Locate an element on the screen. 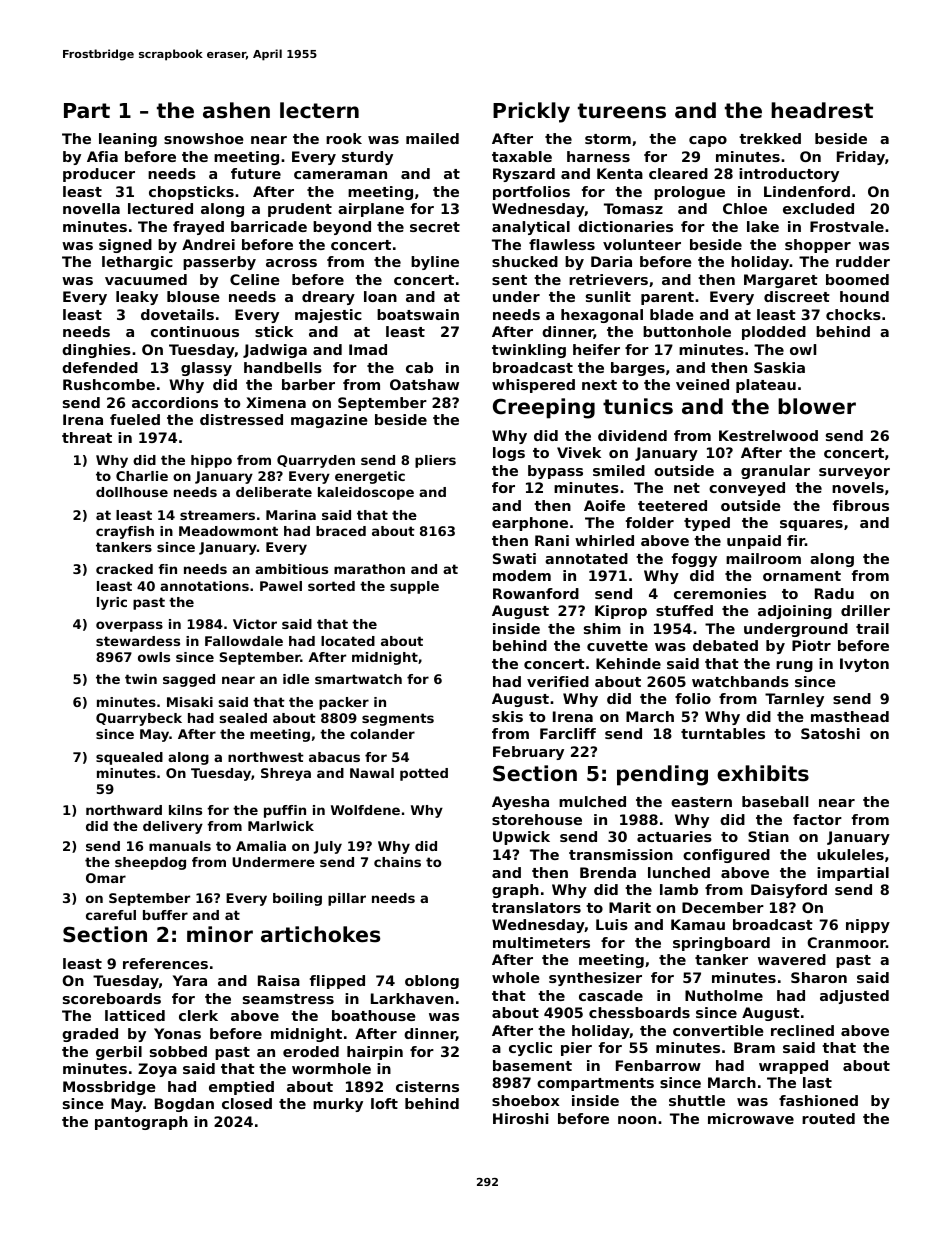 This screenshot has width=952, height=1233. careful is located at coordinates (111, 915).
